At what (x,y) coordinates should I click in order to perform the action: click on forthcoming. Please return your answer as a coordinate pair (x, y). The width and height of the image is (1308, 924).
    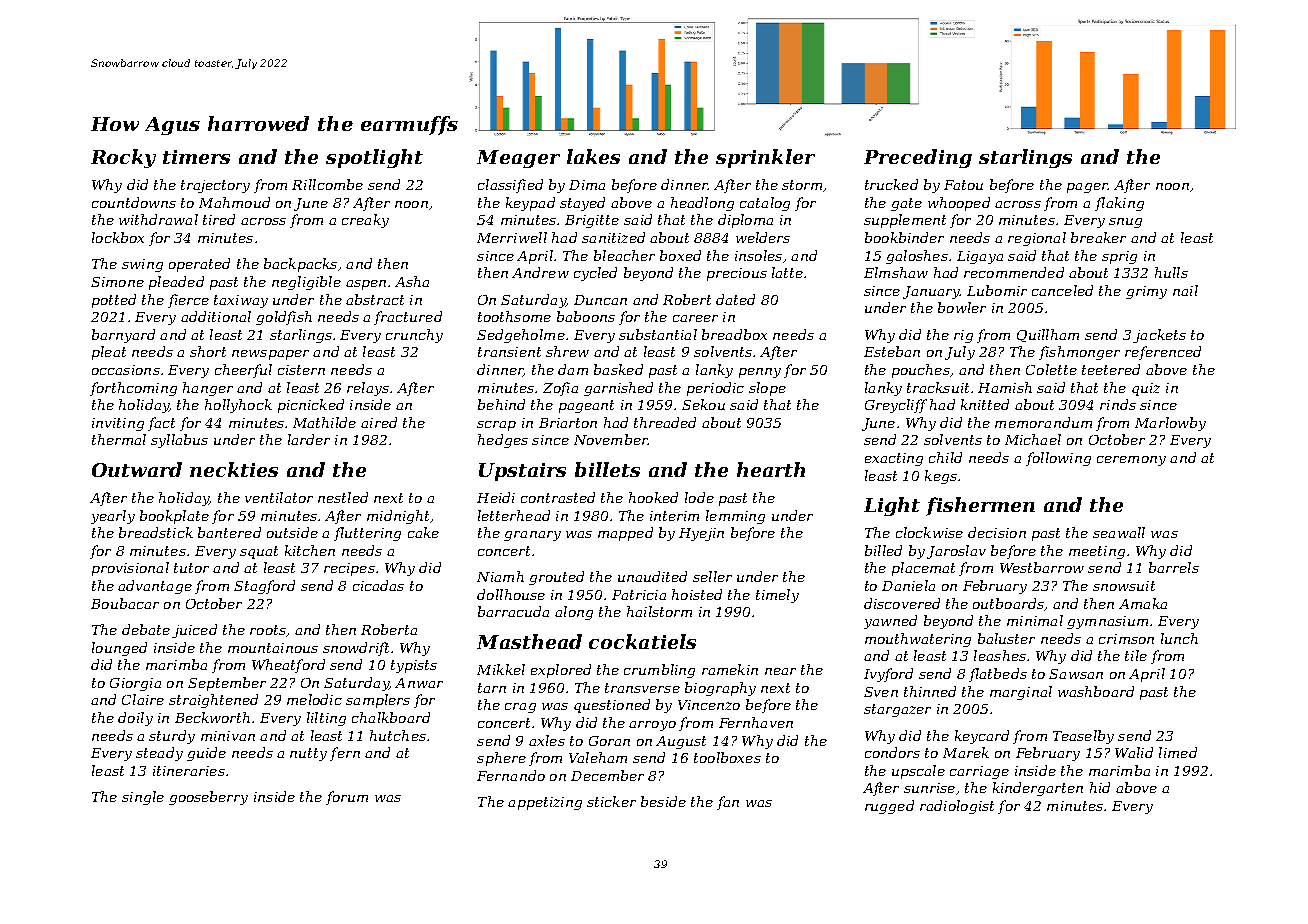
    Looking at the image, I should click on (133, 389).
